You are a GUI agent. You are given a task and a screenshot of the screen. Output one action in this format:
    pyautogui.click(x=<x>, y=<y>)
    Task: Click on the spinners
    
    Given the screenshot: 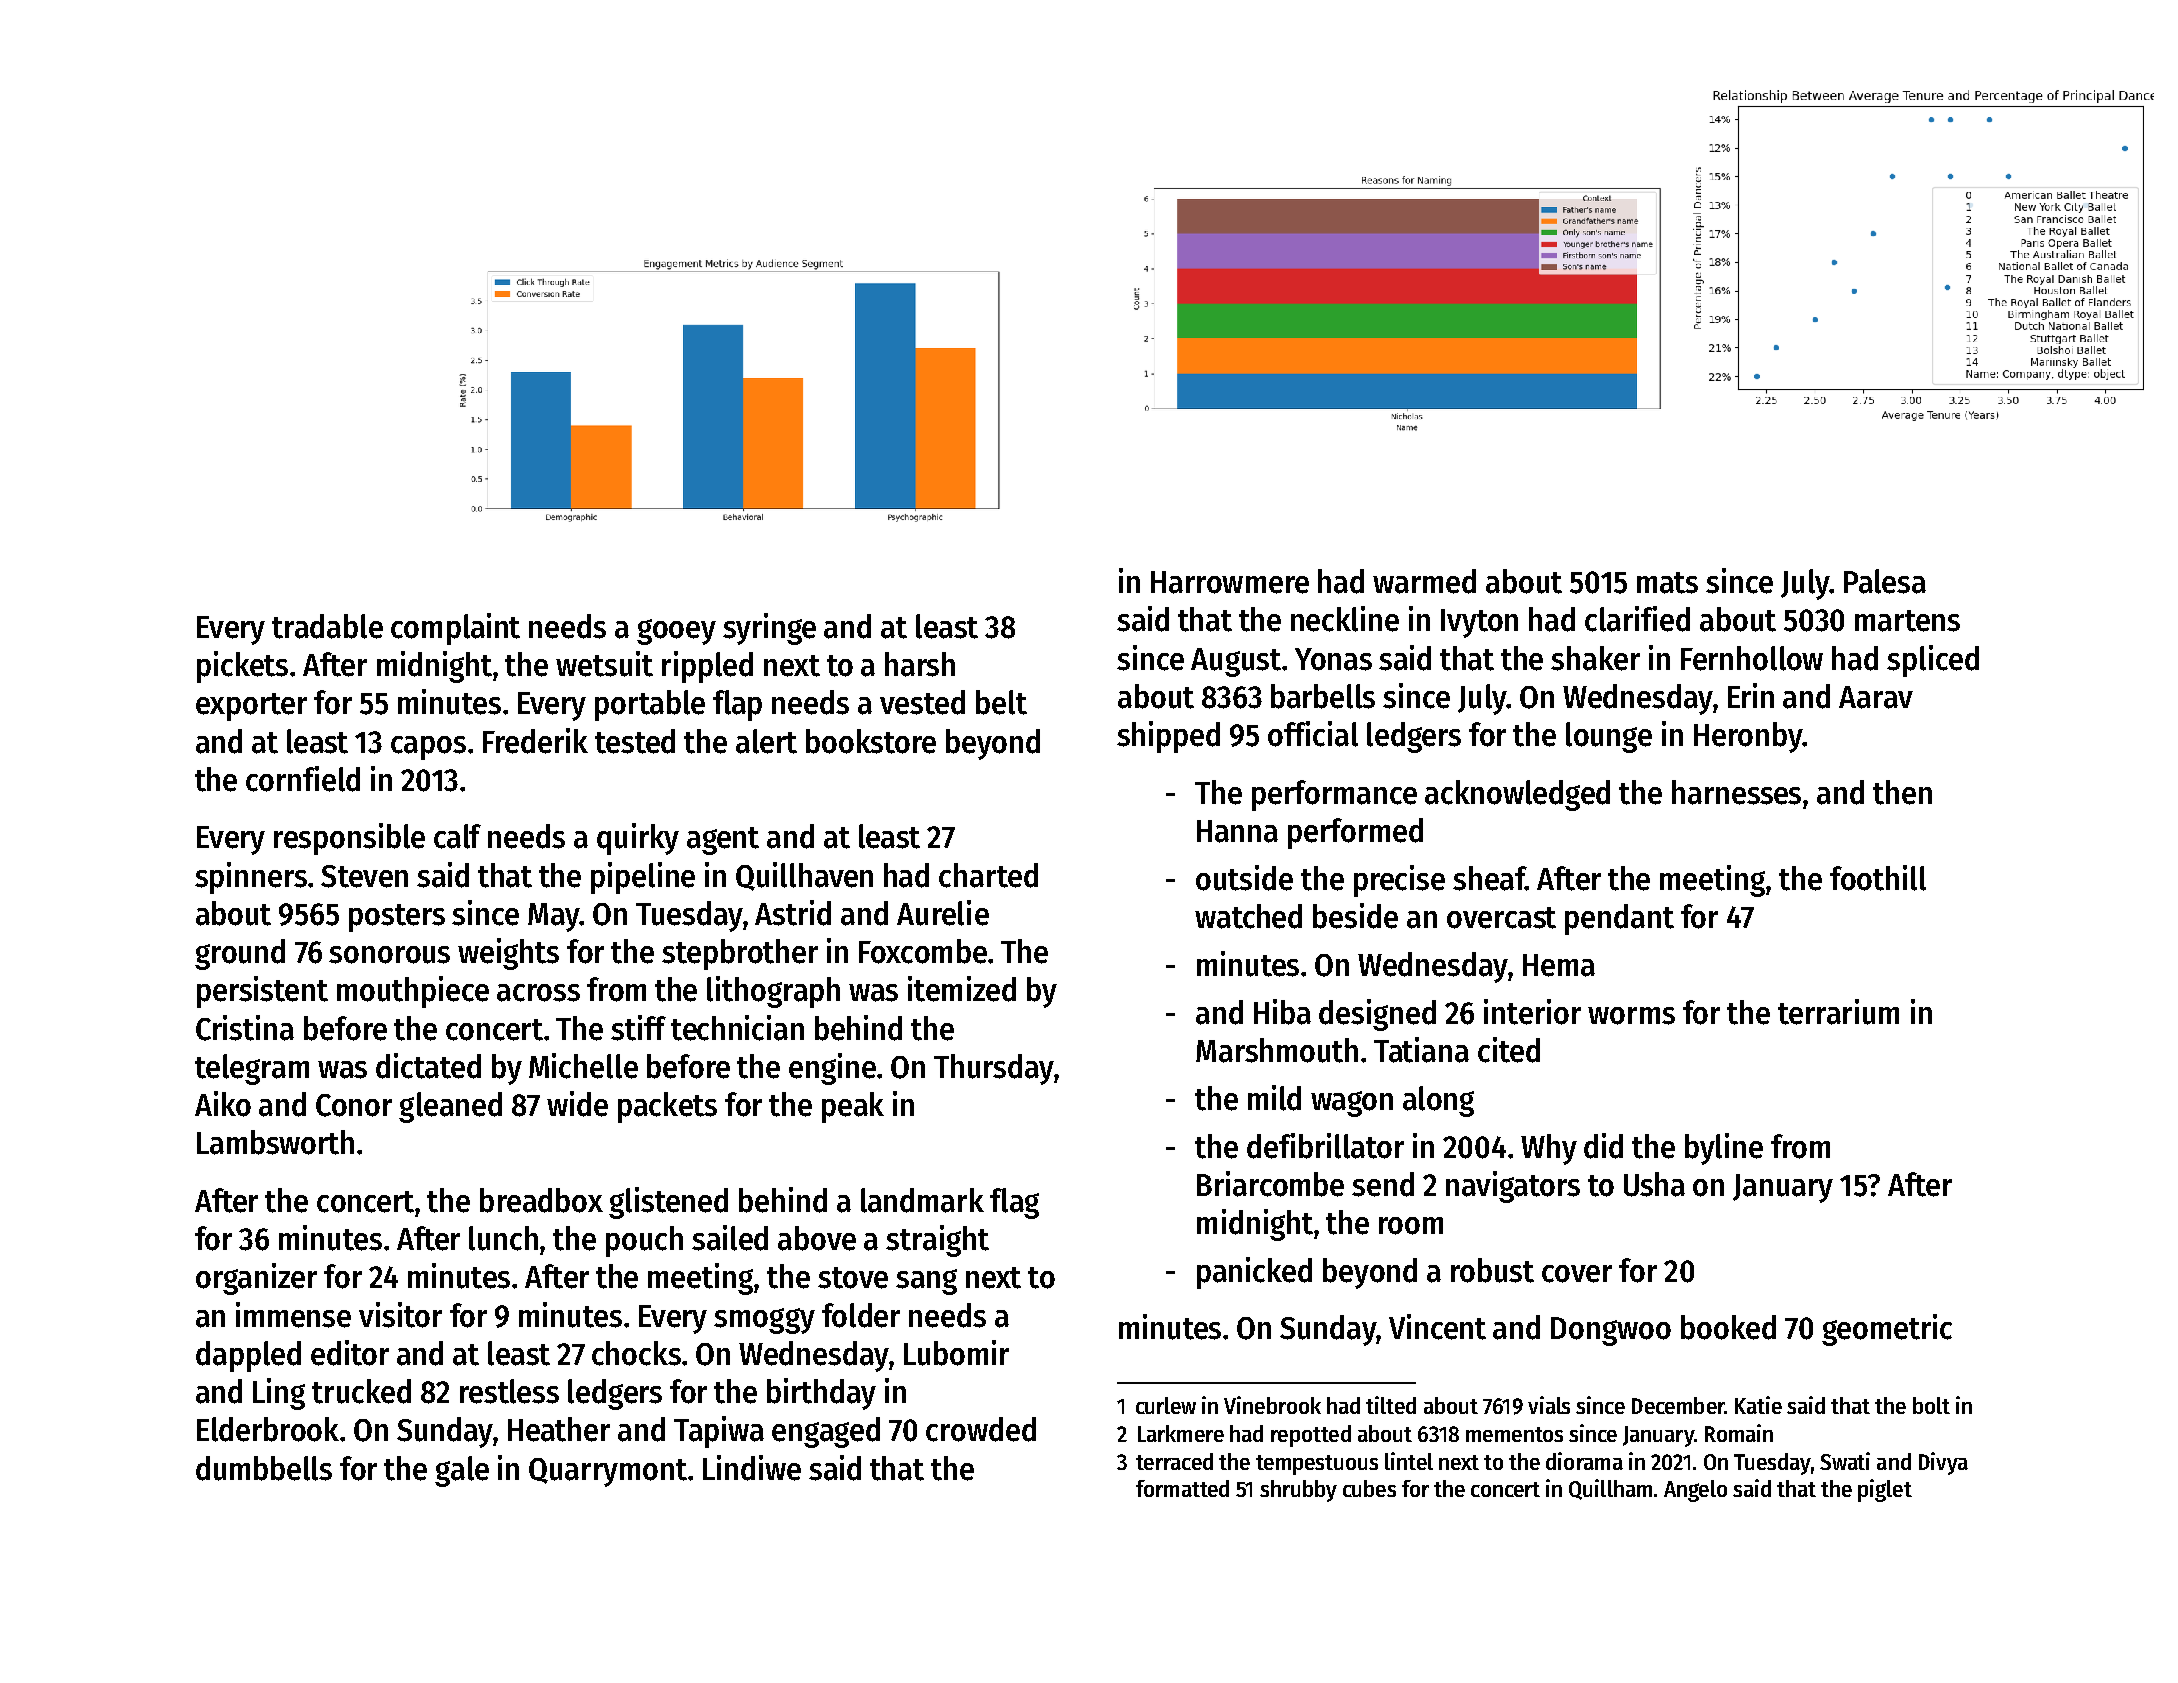 What is the action you would take?
    pyautogui.click(x=251, y=878)
